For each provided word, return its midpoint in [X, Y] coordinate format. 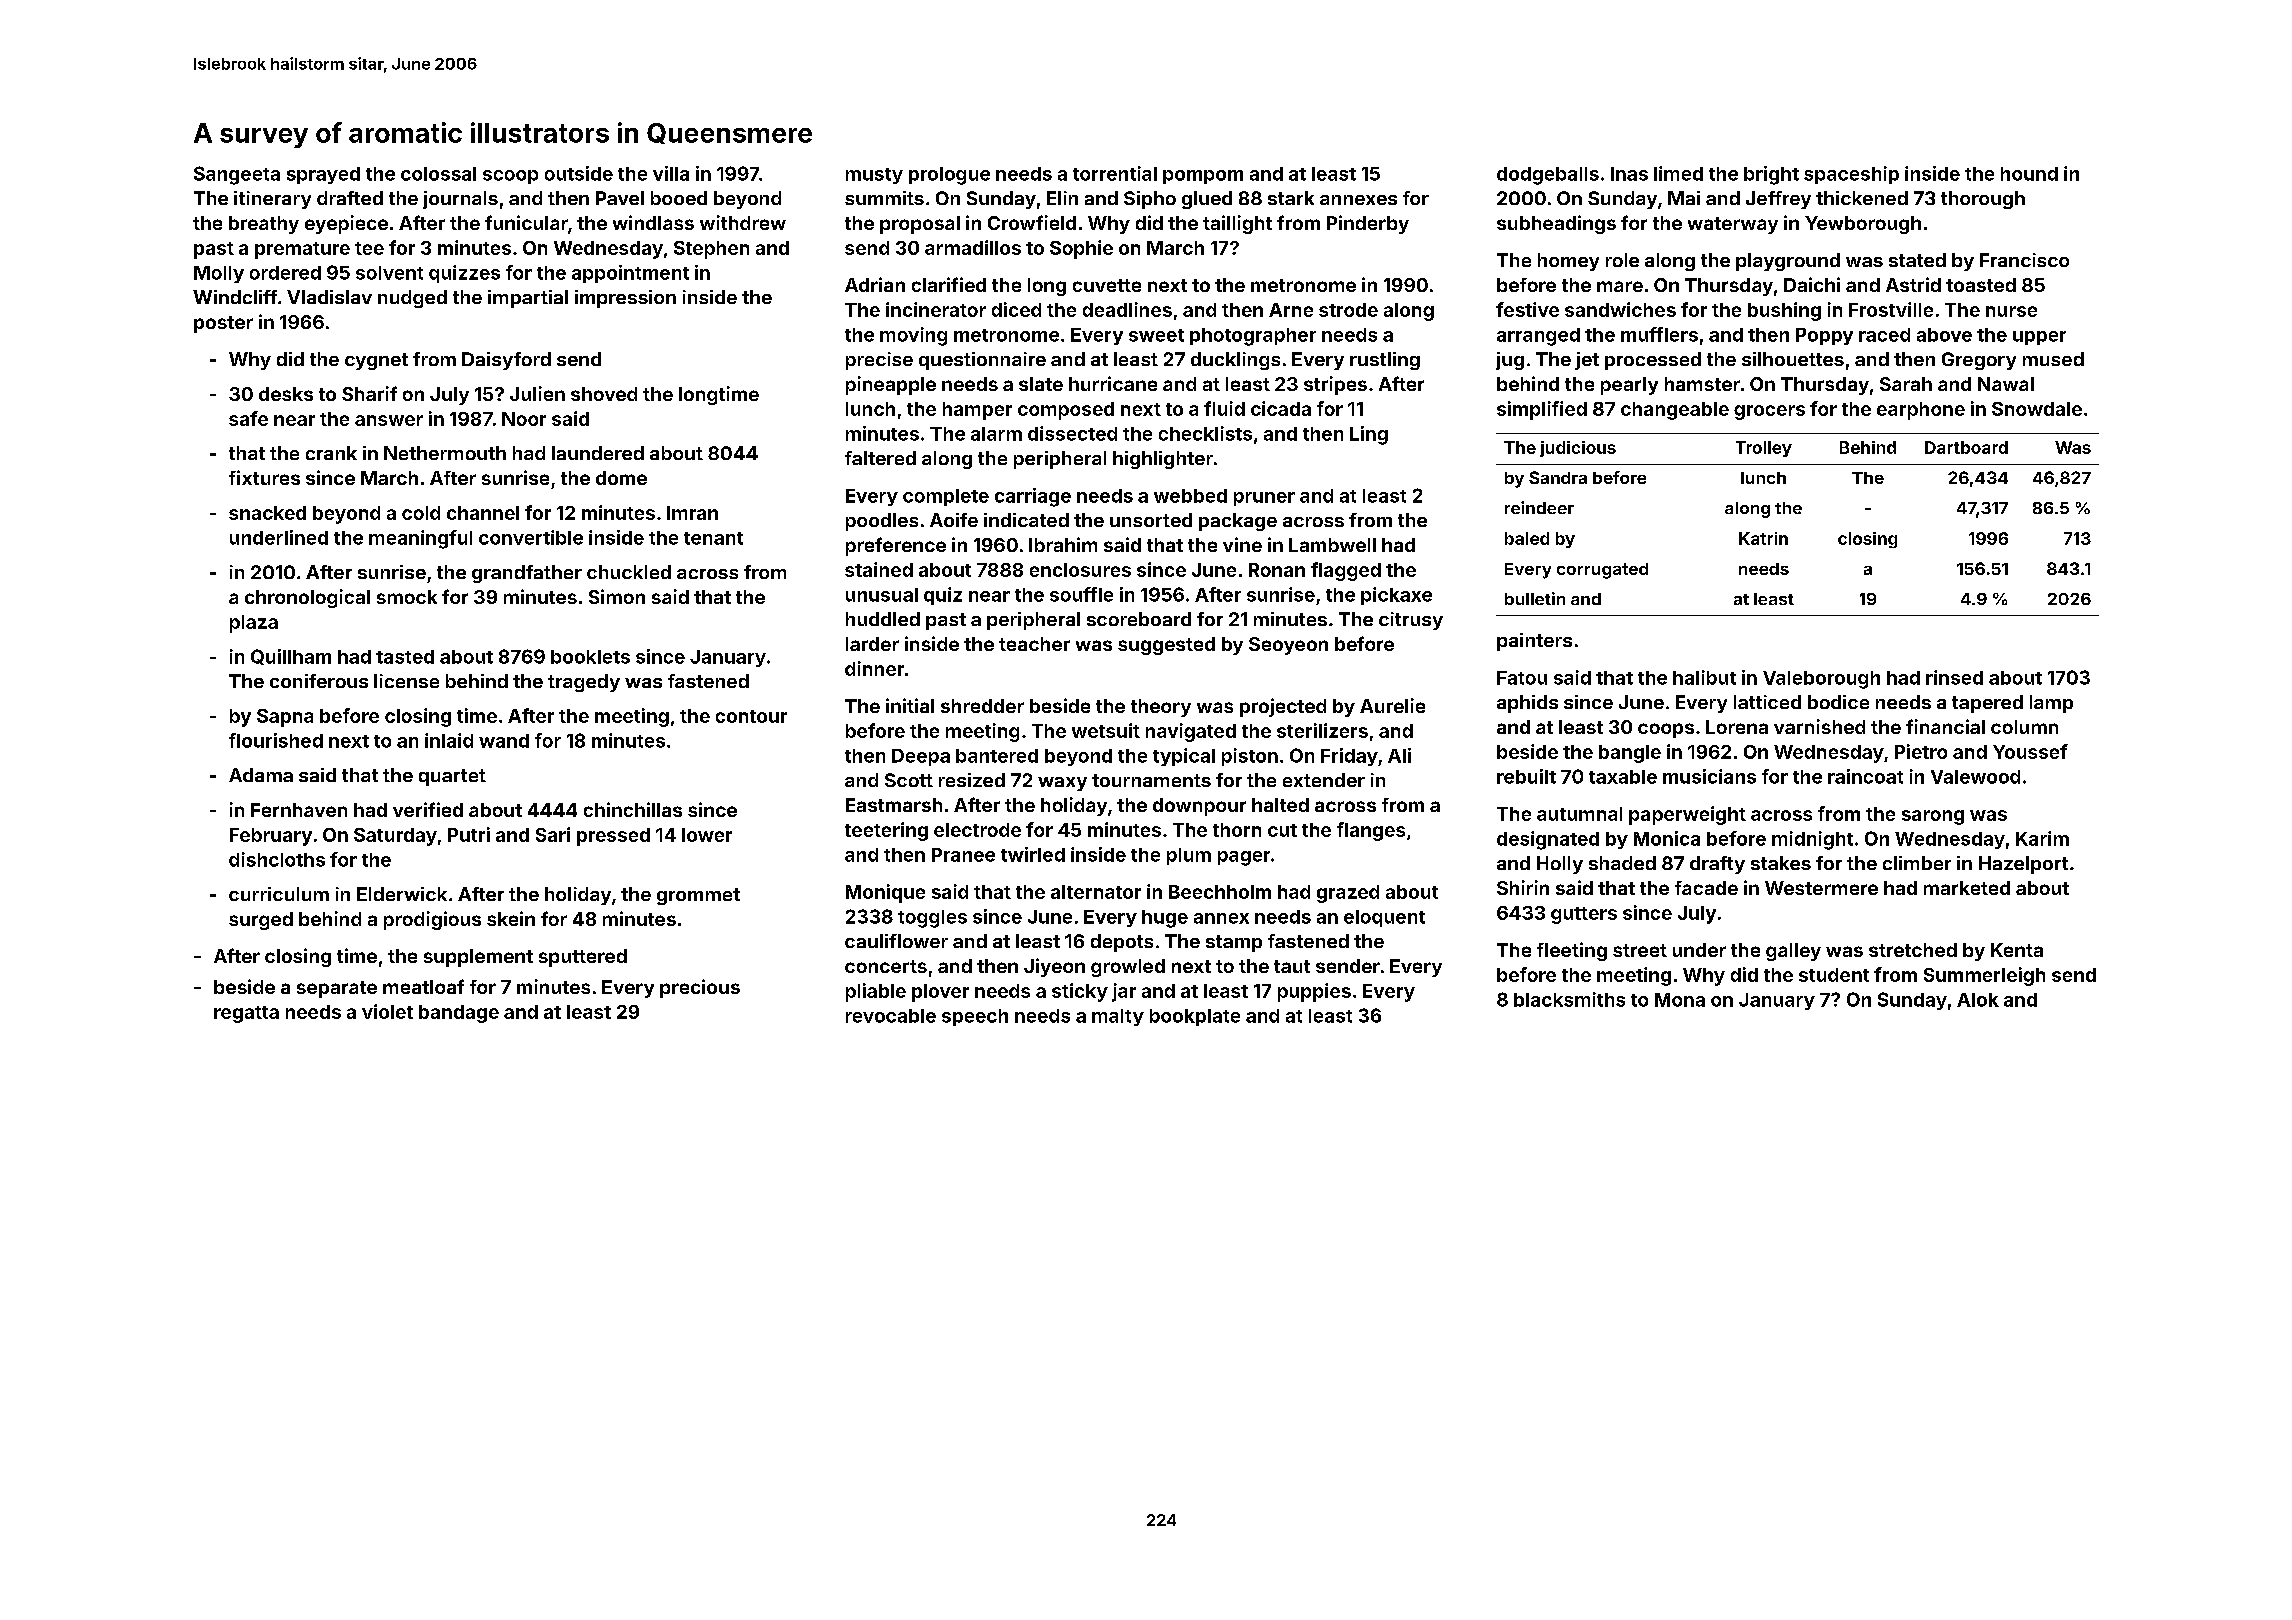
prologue [949, 176]
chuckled [629, 572]
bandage [459, 1014]
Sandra [1558, 477]
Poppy [1824, 336]
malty [1118, 1017]
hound [2029, 174]
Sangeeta [237, 175]
